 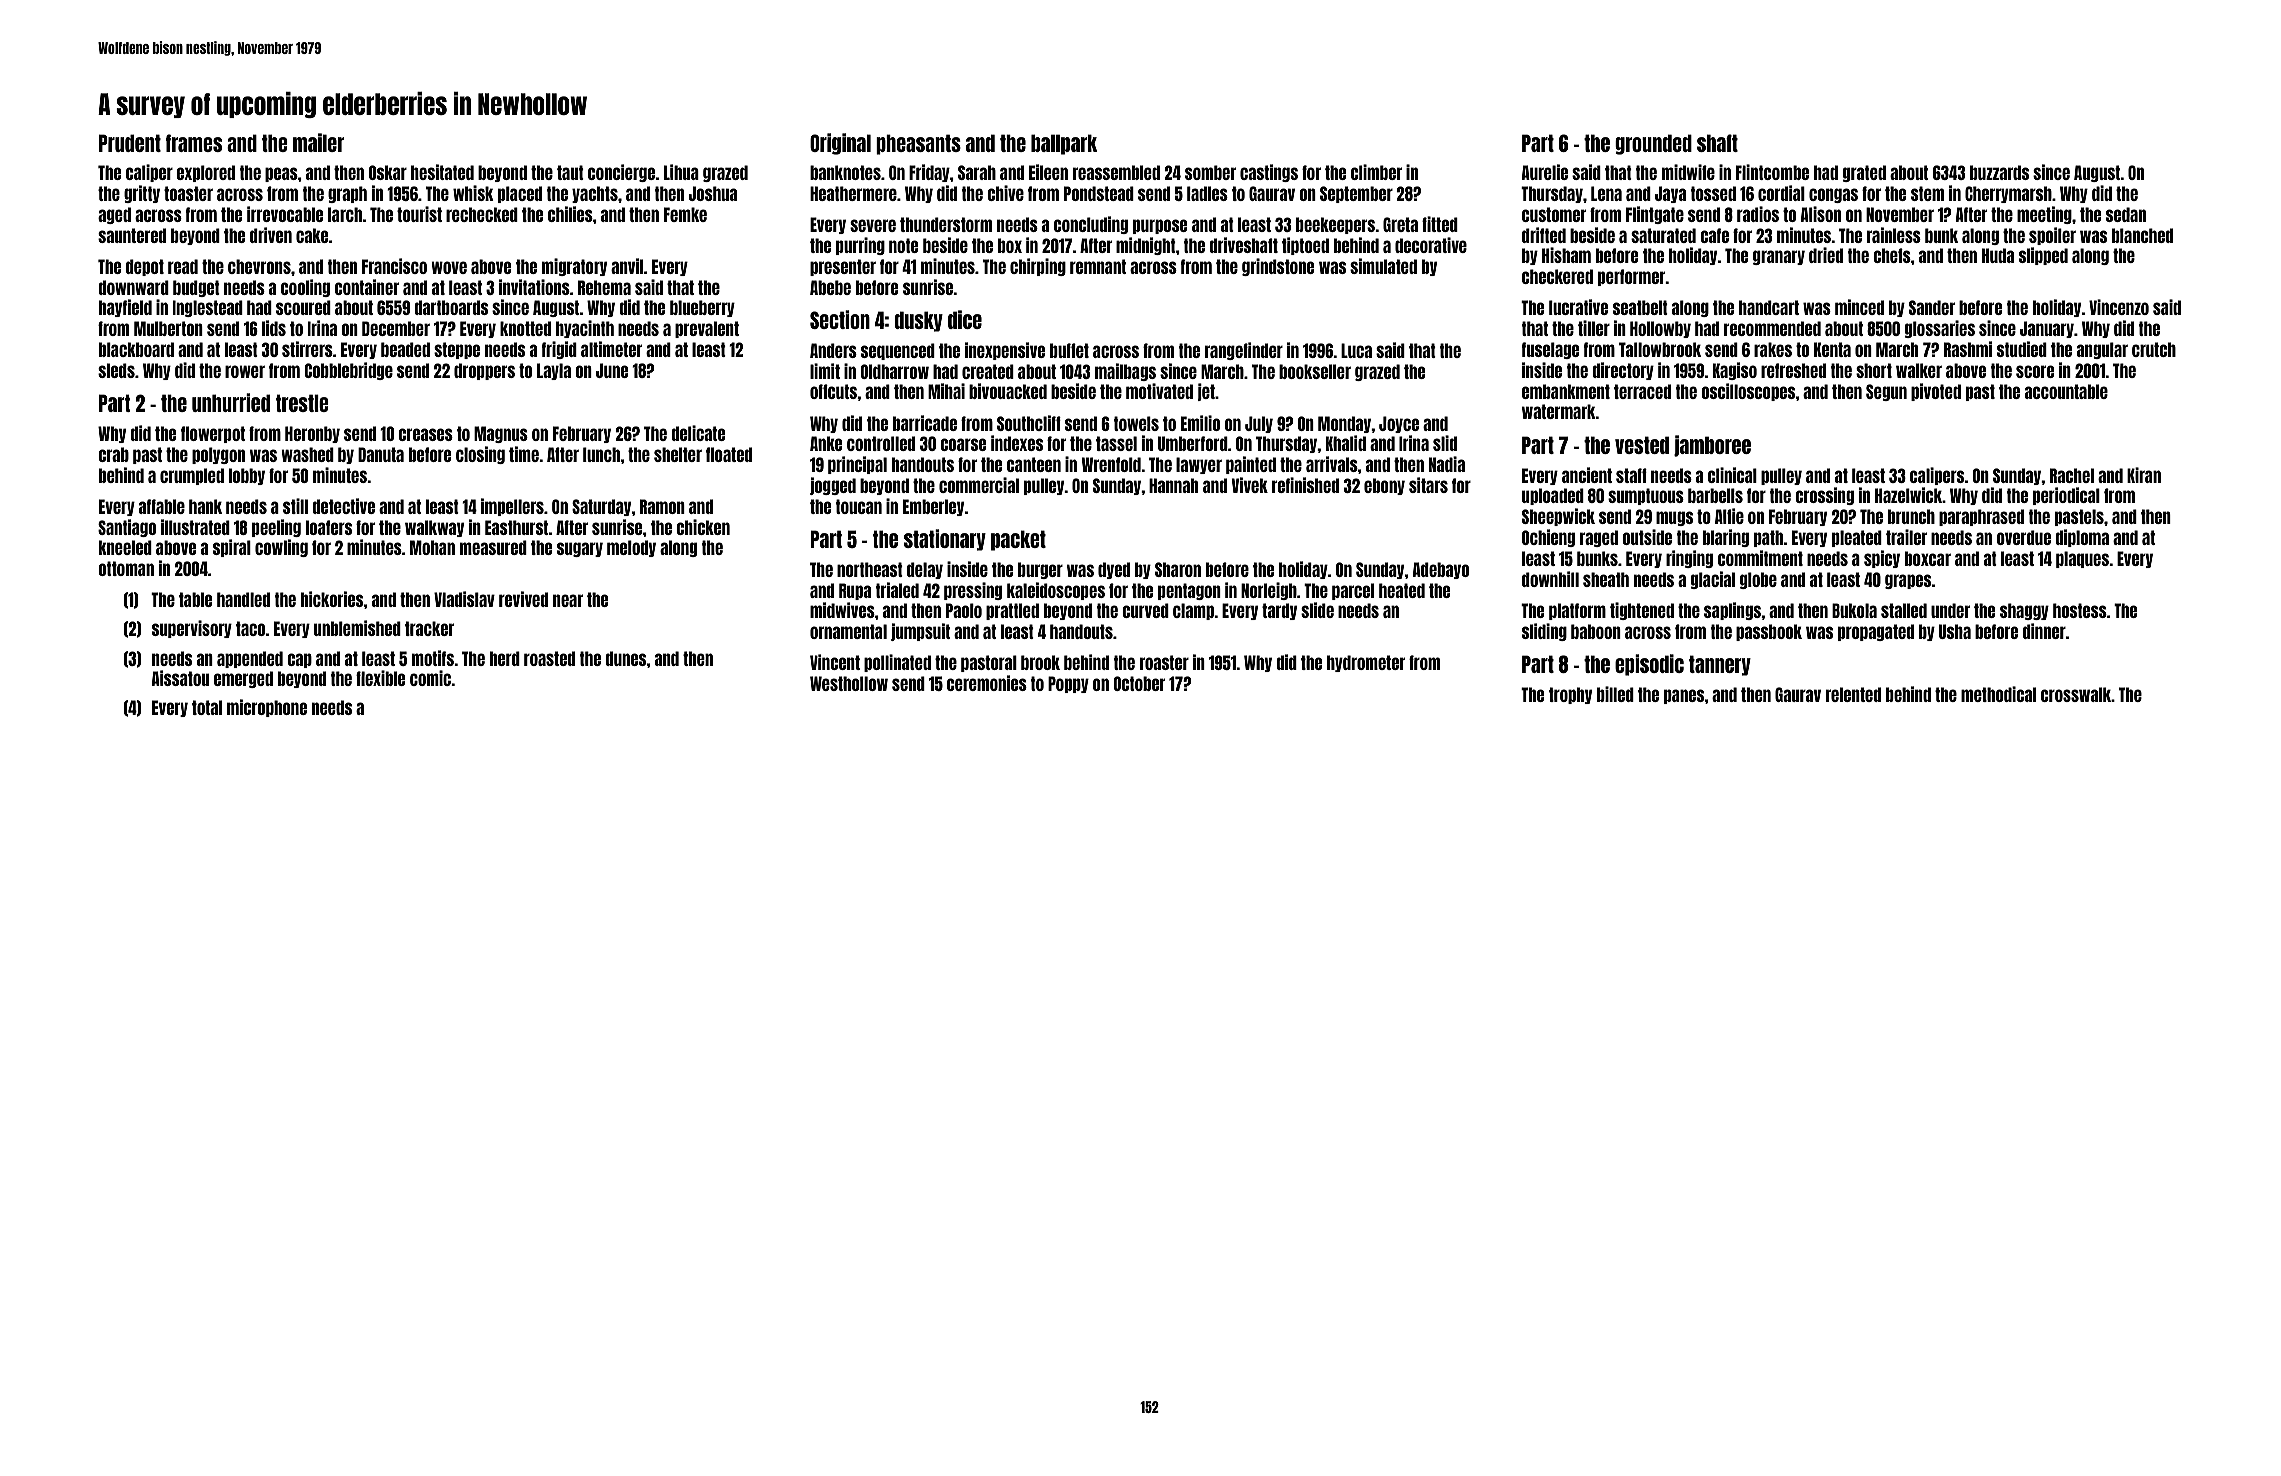 I want to click on grounded, so click(x=1653, y=144).
